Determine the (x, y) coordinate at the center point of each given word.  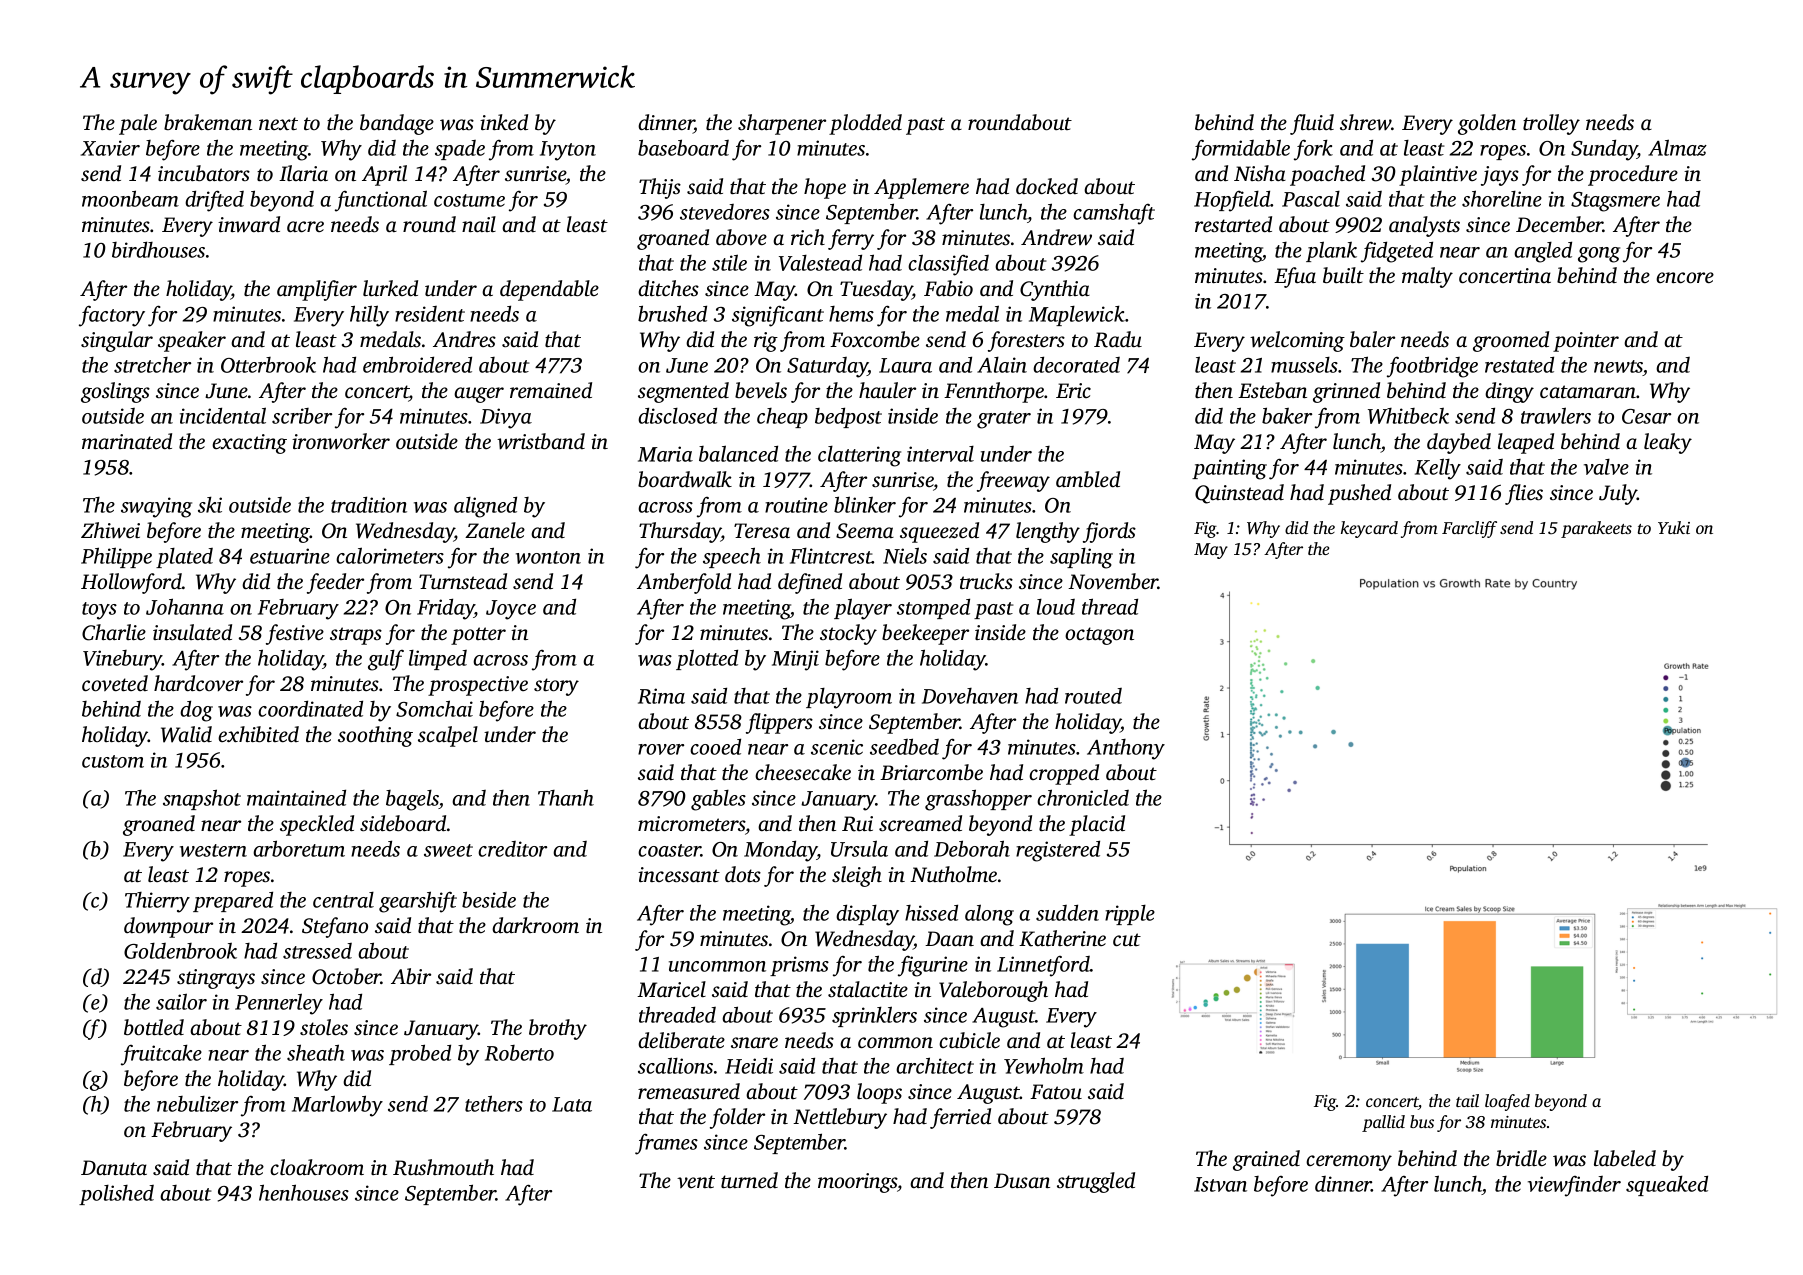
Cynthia (1055, 290)
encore (1685, 278)
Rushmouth (443, 1167)
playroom (849, 698)
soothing (375, 736)
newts (1618, 366)
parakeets (1596, 529)
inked (504, 122)
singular (117, 341)
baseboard (683, 147)
